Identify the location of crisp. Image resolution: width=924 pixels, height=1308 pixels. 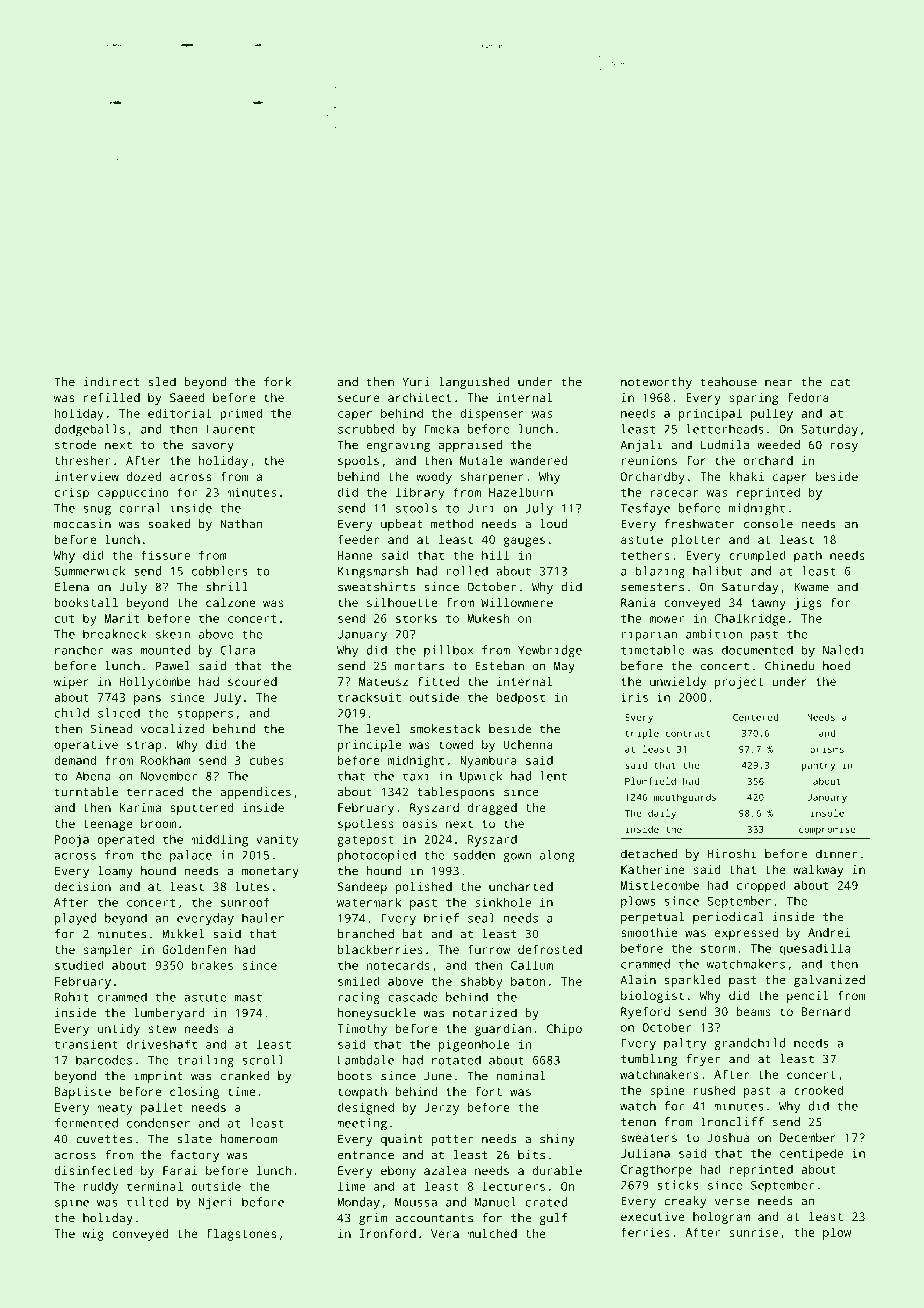
(72, 494).
